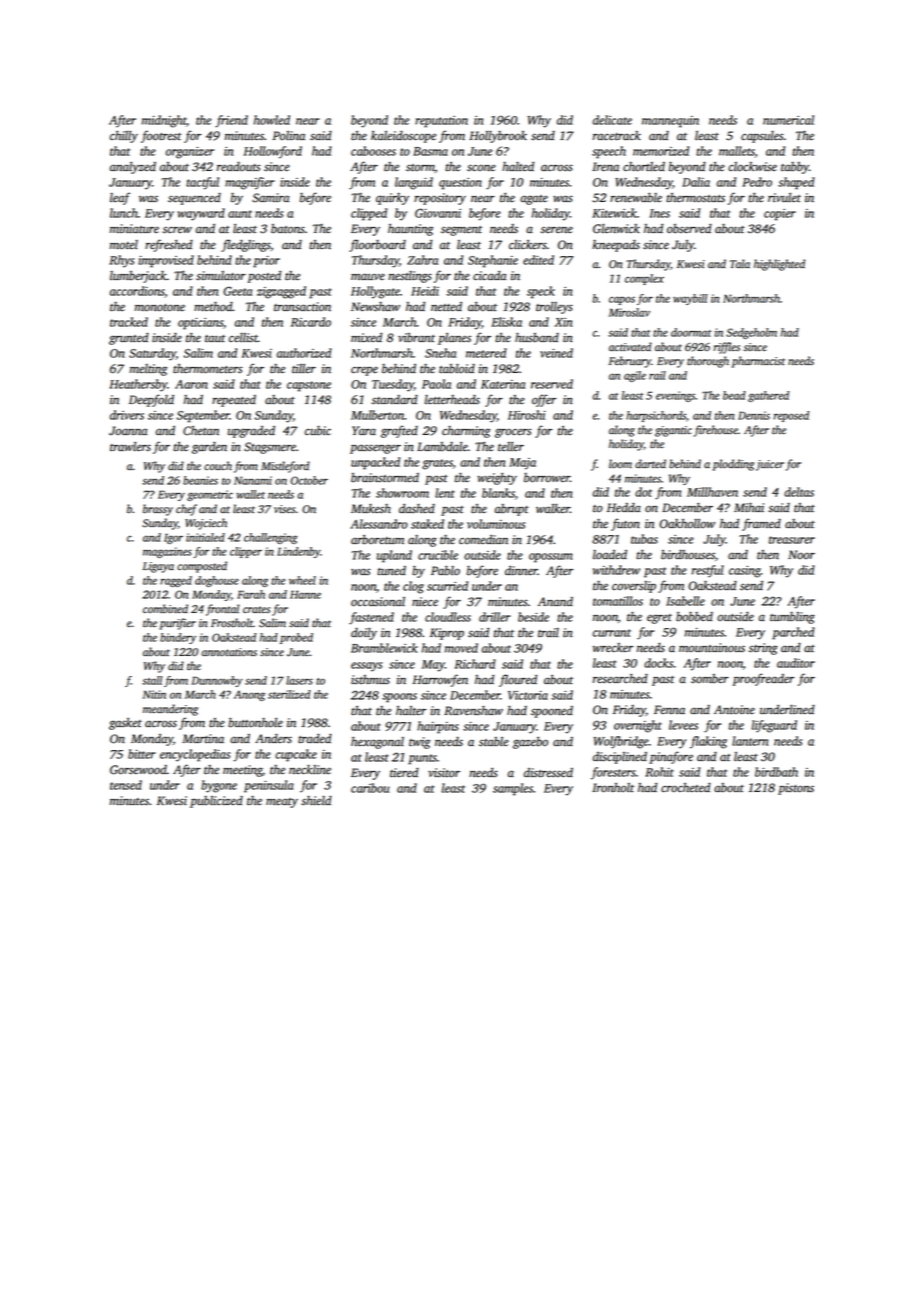 This document has height=1308, width=924. What do you see at coordinates (375, 463) in the document?
I see `unpacked` at bounding box center [375, 463].
